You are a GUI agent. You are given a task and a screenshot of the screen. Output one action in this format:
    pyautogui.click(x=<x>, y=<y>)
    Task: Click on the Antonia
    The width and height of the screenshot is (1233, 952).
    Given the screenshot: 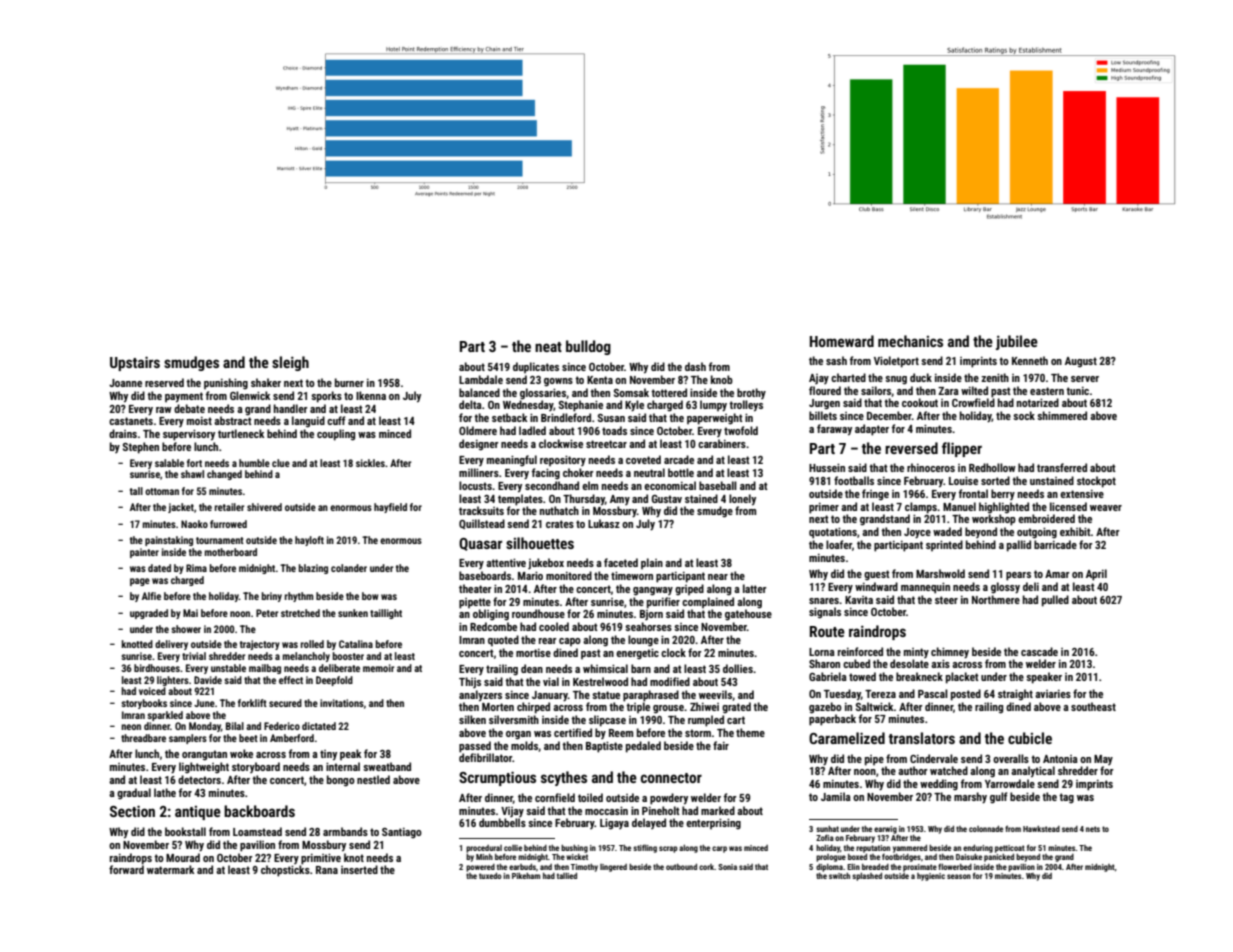 What is the action you would take?
    pyautogui.click(x=1060, y=759)
